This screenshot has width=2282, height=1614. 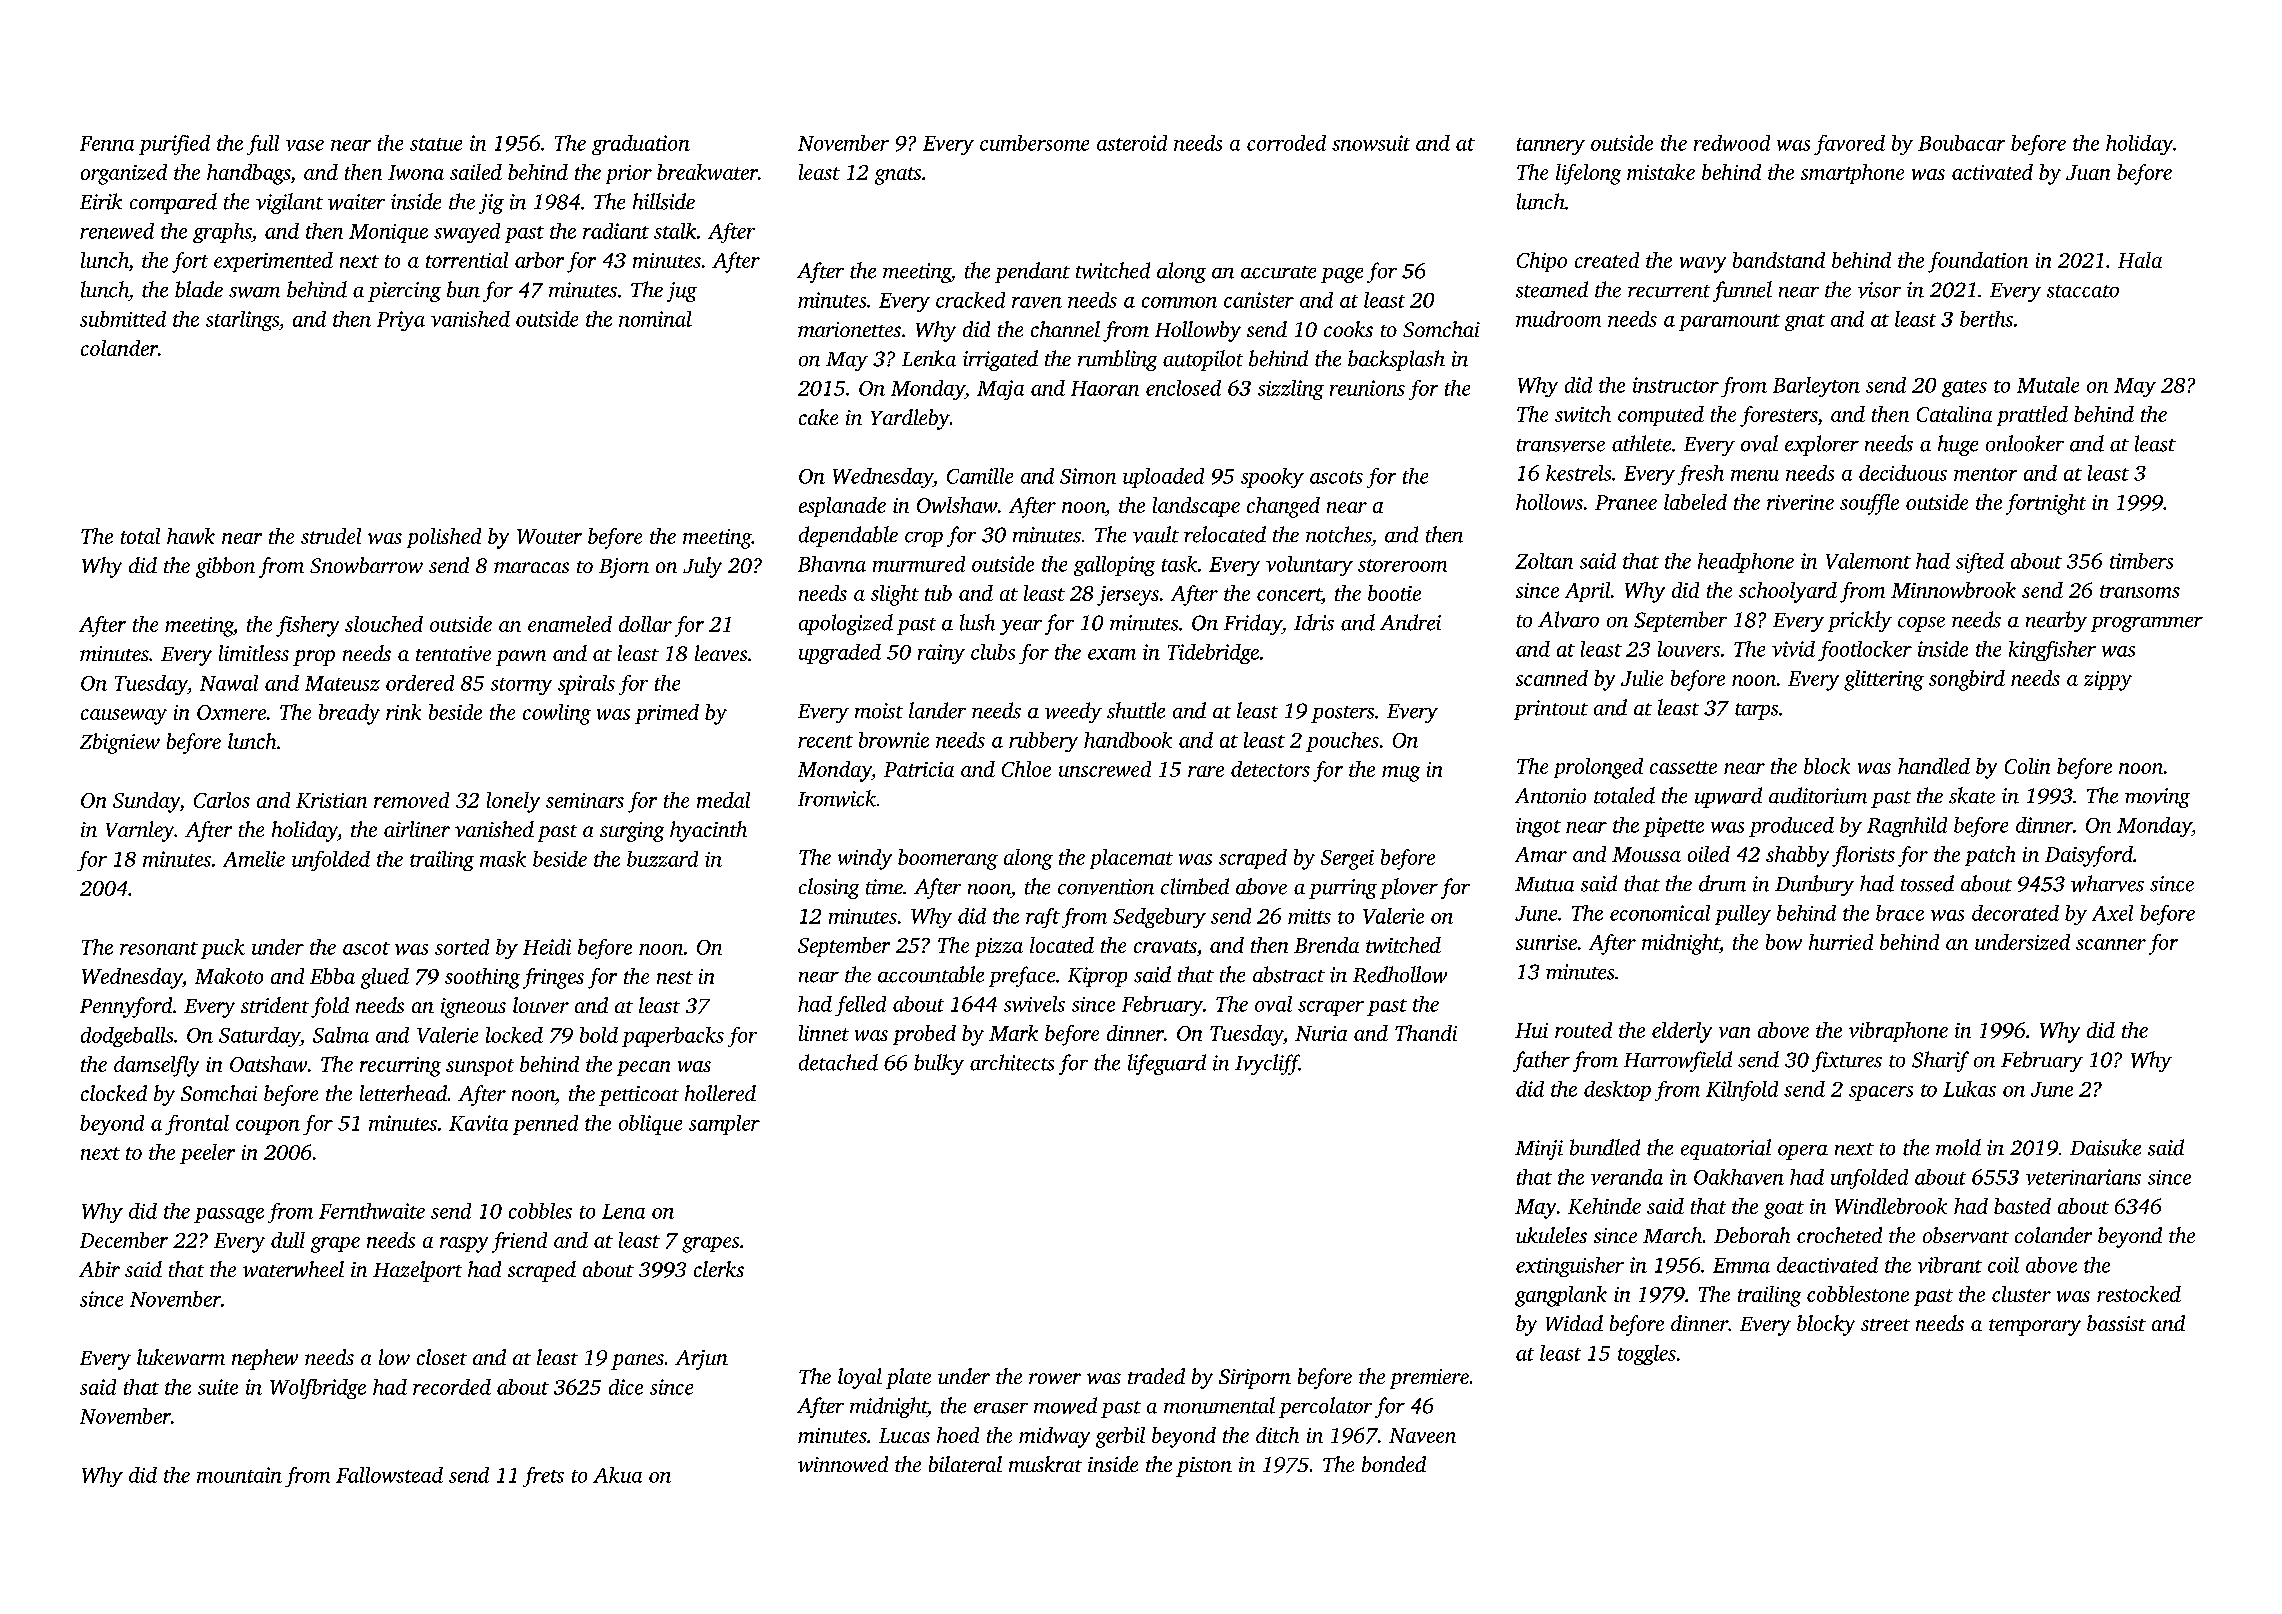 What do you see at coordinates (464, 1245) in the screenshot?
I see `raspy` at bounding box center [464, 1245].
